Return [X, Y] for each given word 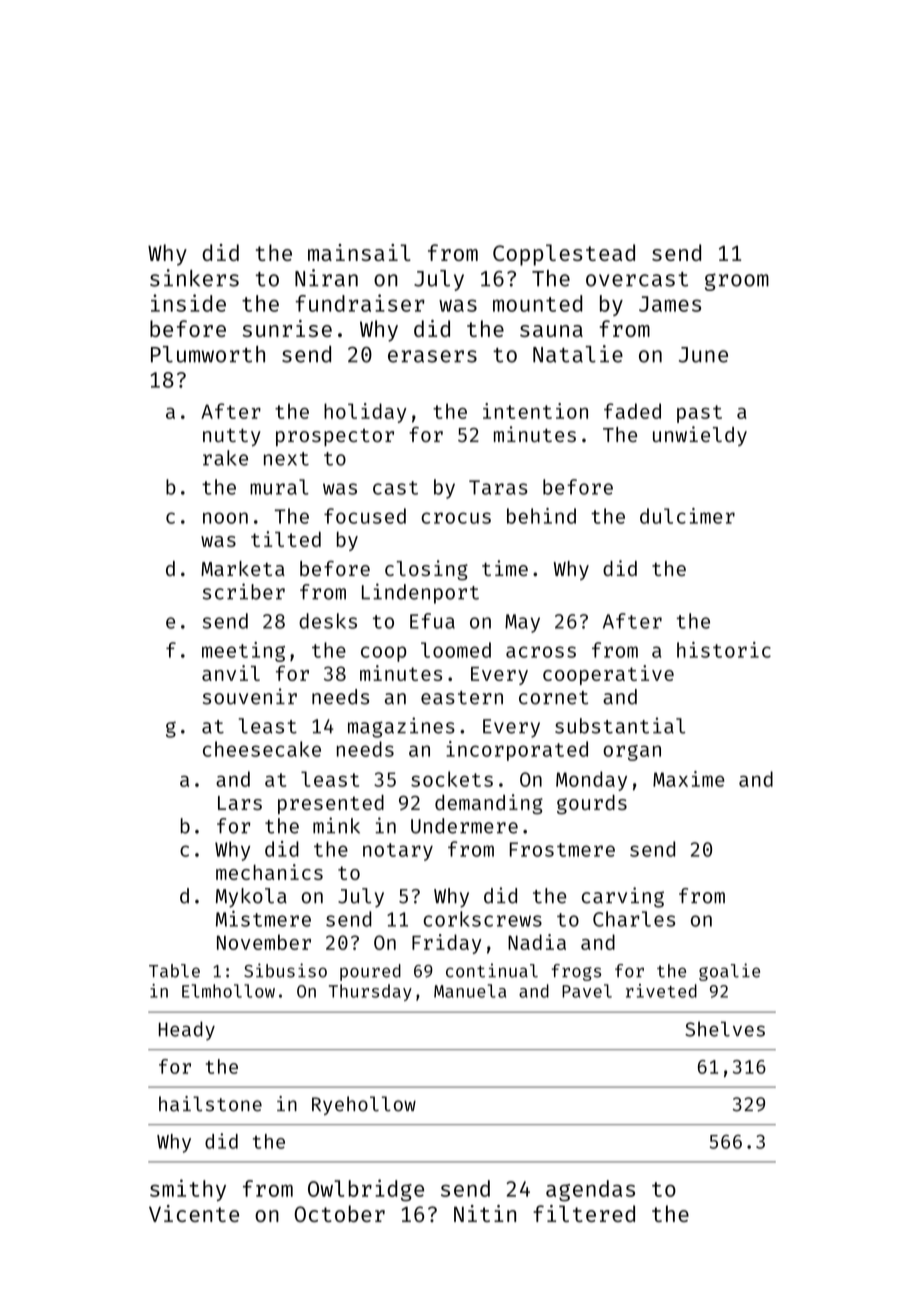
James [670, 304]
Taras [498, 487]
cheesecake [262, 749]
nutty [232, 437]
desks [328, 621]
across [541, 652]
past [699, 414]
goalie [729, 972]
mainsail [359, 252]
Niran [326, 278]
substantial [620, 725]
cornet [553, 698]
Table [174, 971]
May [522, 623]
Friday [446, 944]
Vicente [194, 1213]
